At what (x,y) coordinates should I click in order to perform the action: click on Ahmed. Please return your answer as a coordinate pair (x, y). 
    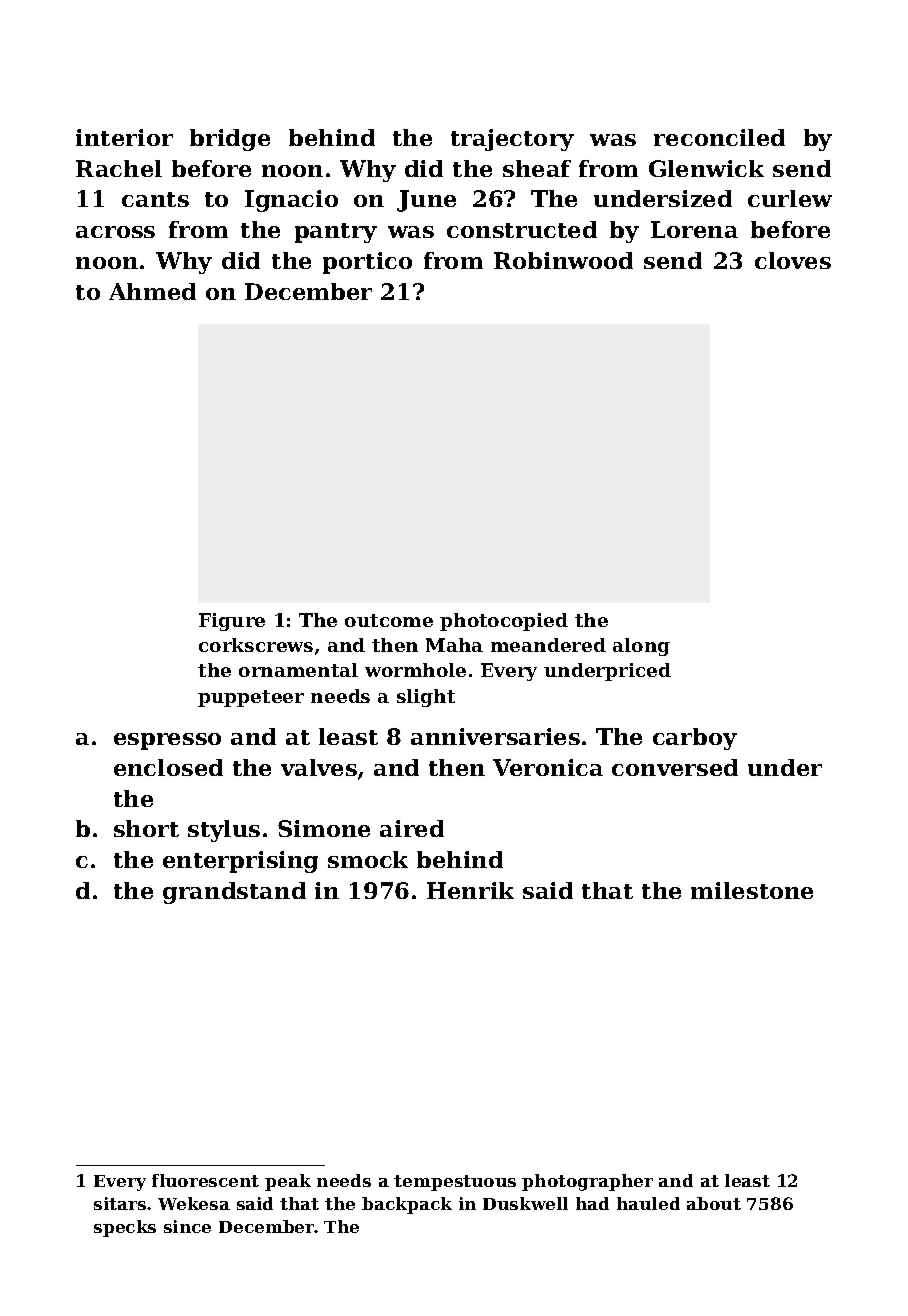
    Looking at the image, I should click on (152, 291).
